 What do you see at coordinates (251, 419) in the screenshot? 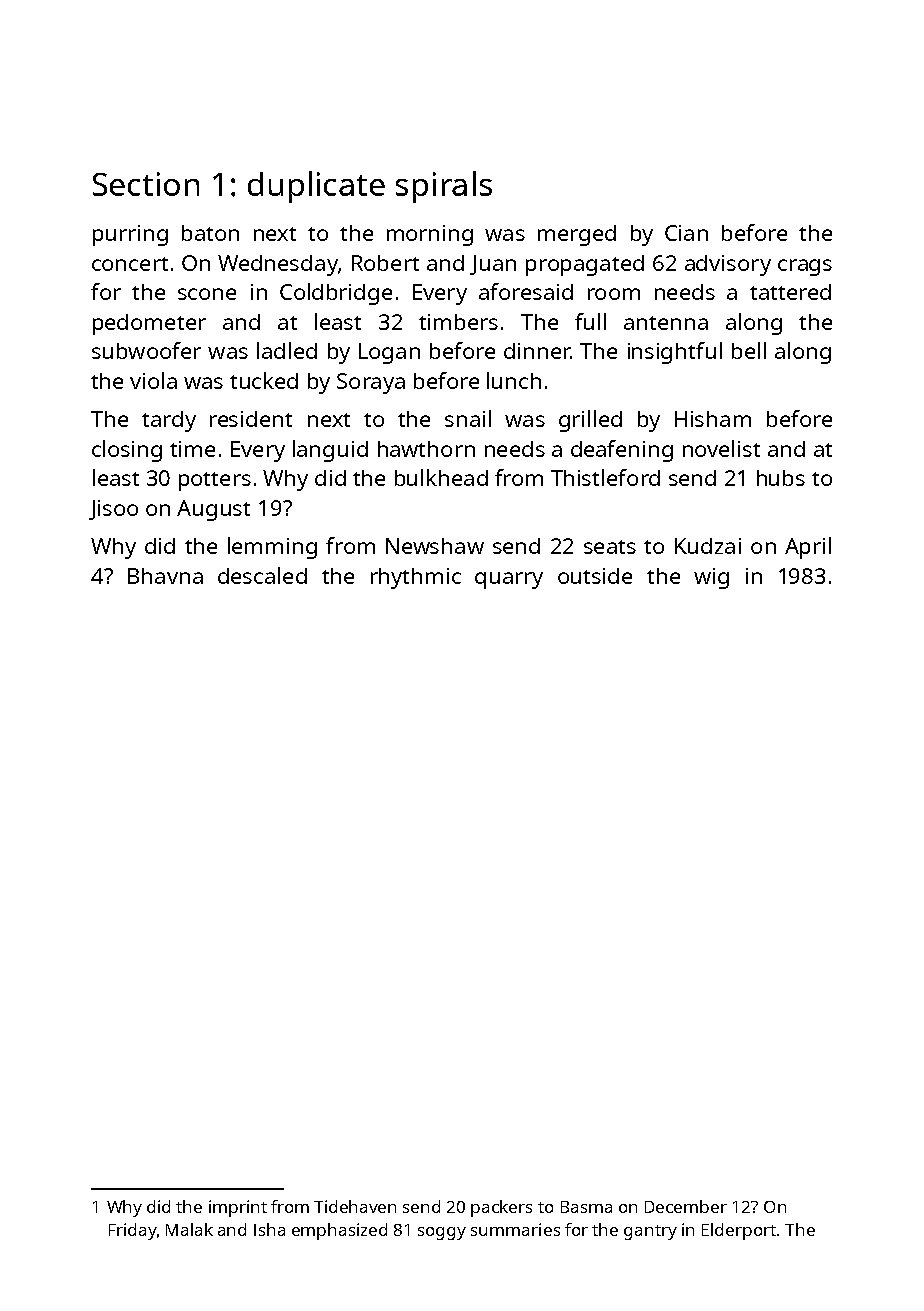
I see `resident` at bounding box center [251, 419].
